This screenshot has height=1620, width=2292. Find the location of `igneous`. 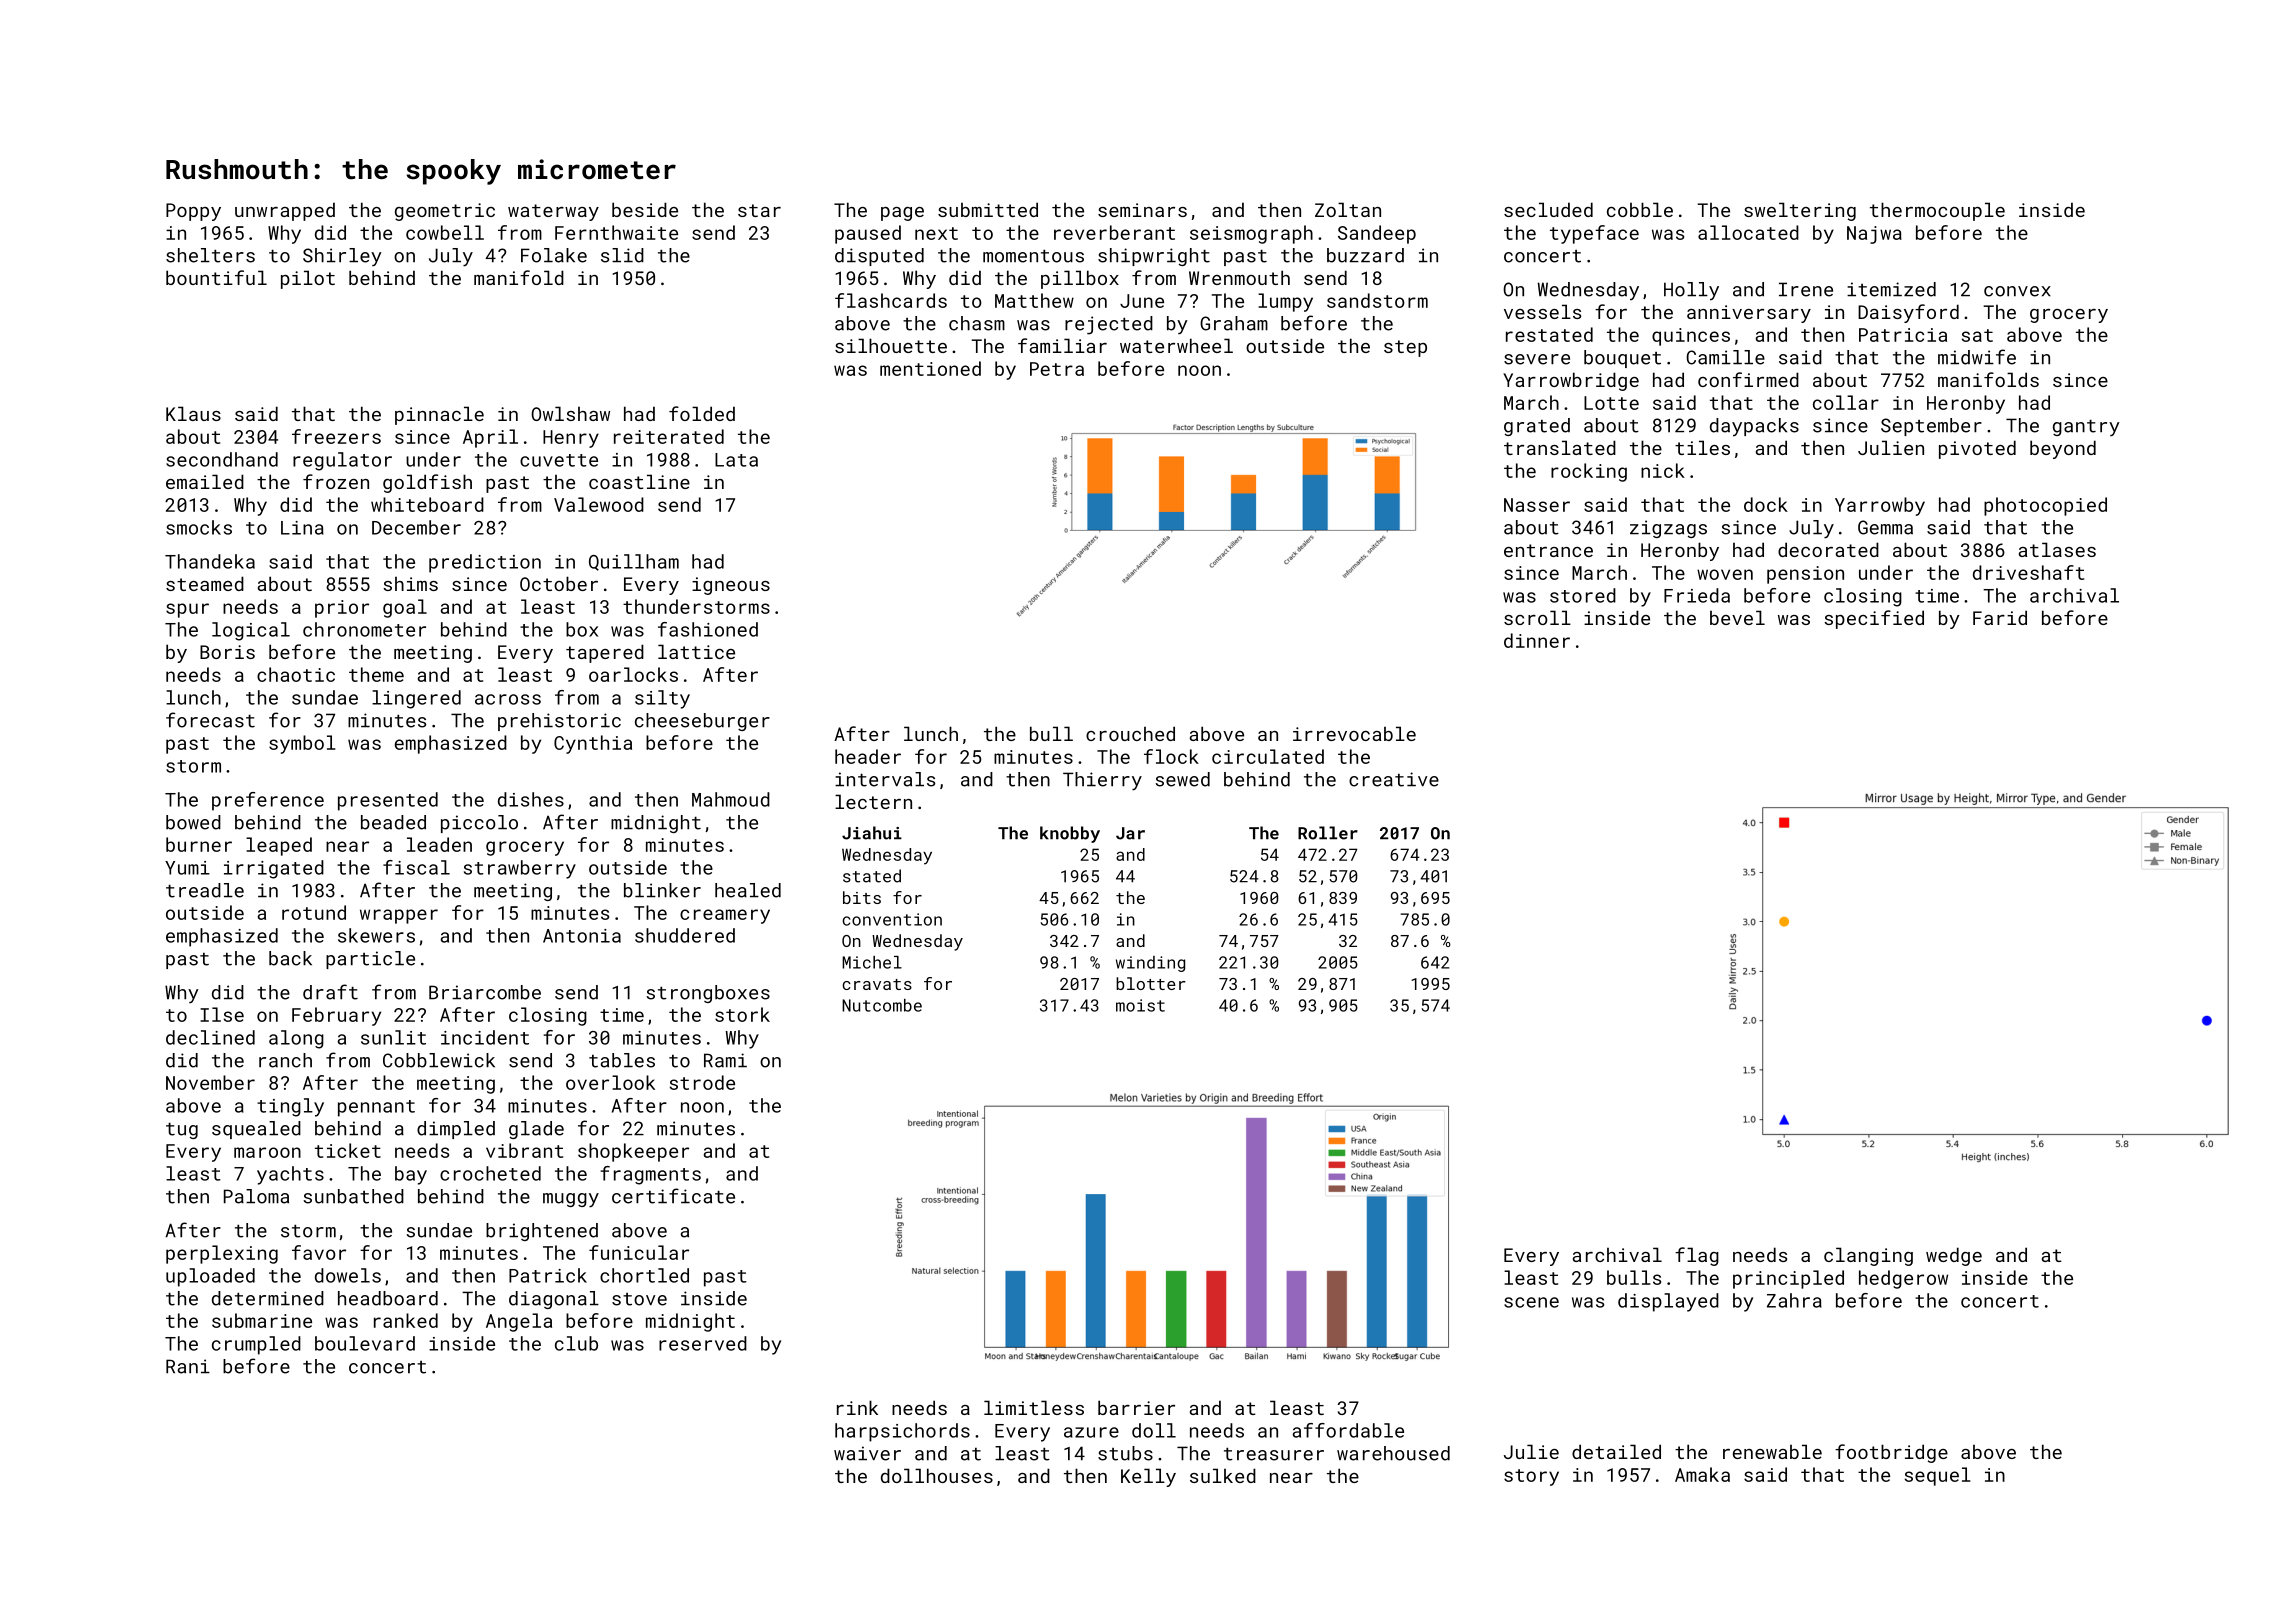

igneous is located at coordinates (731, 586).
